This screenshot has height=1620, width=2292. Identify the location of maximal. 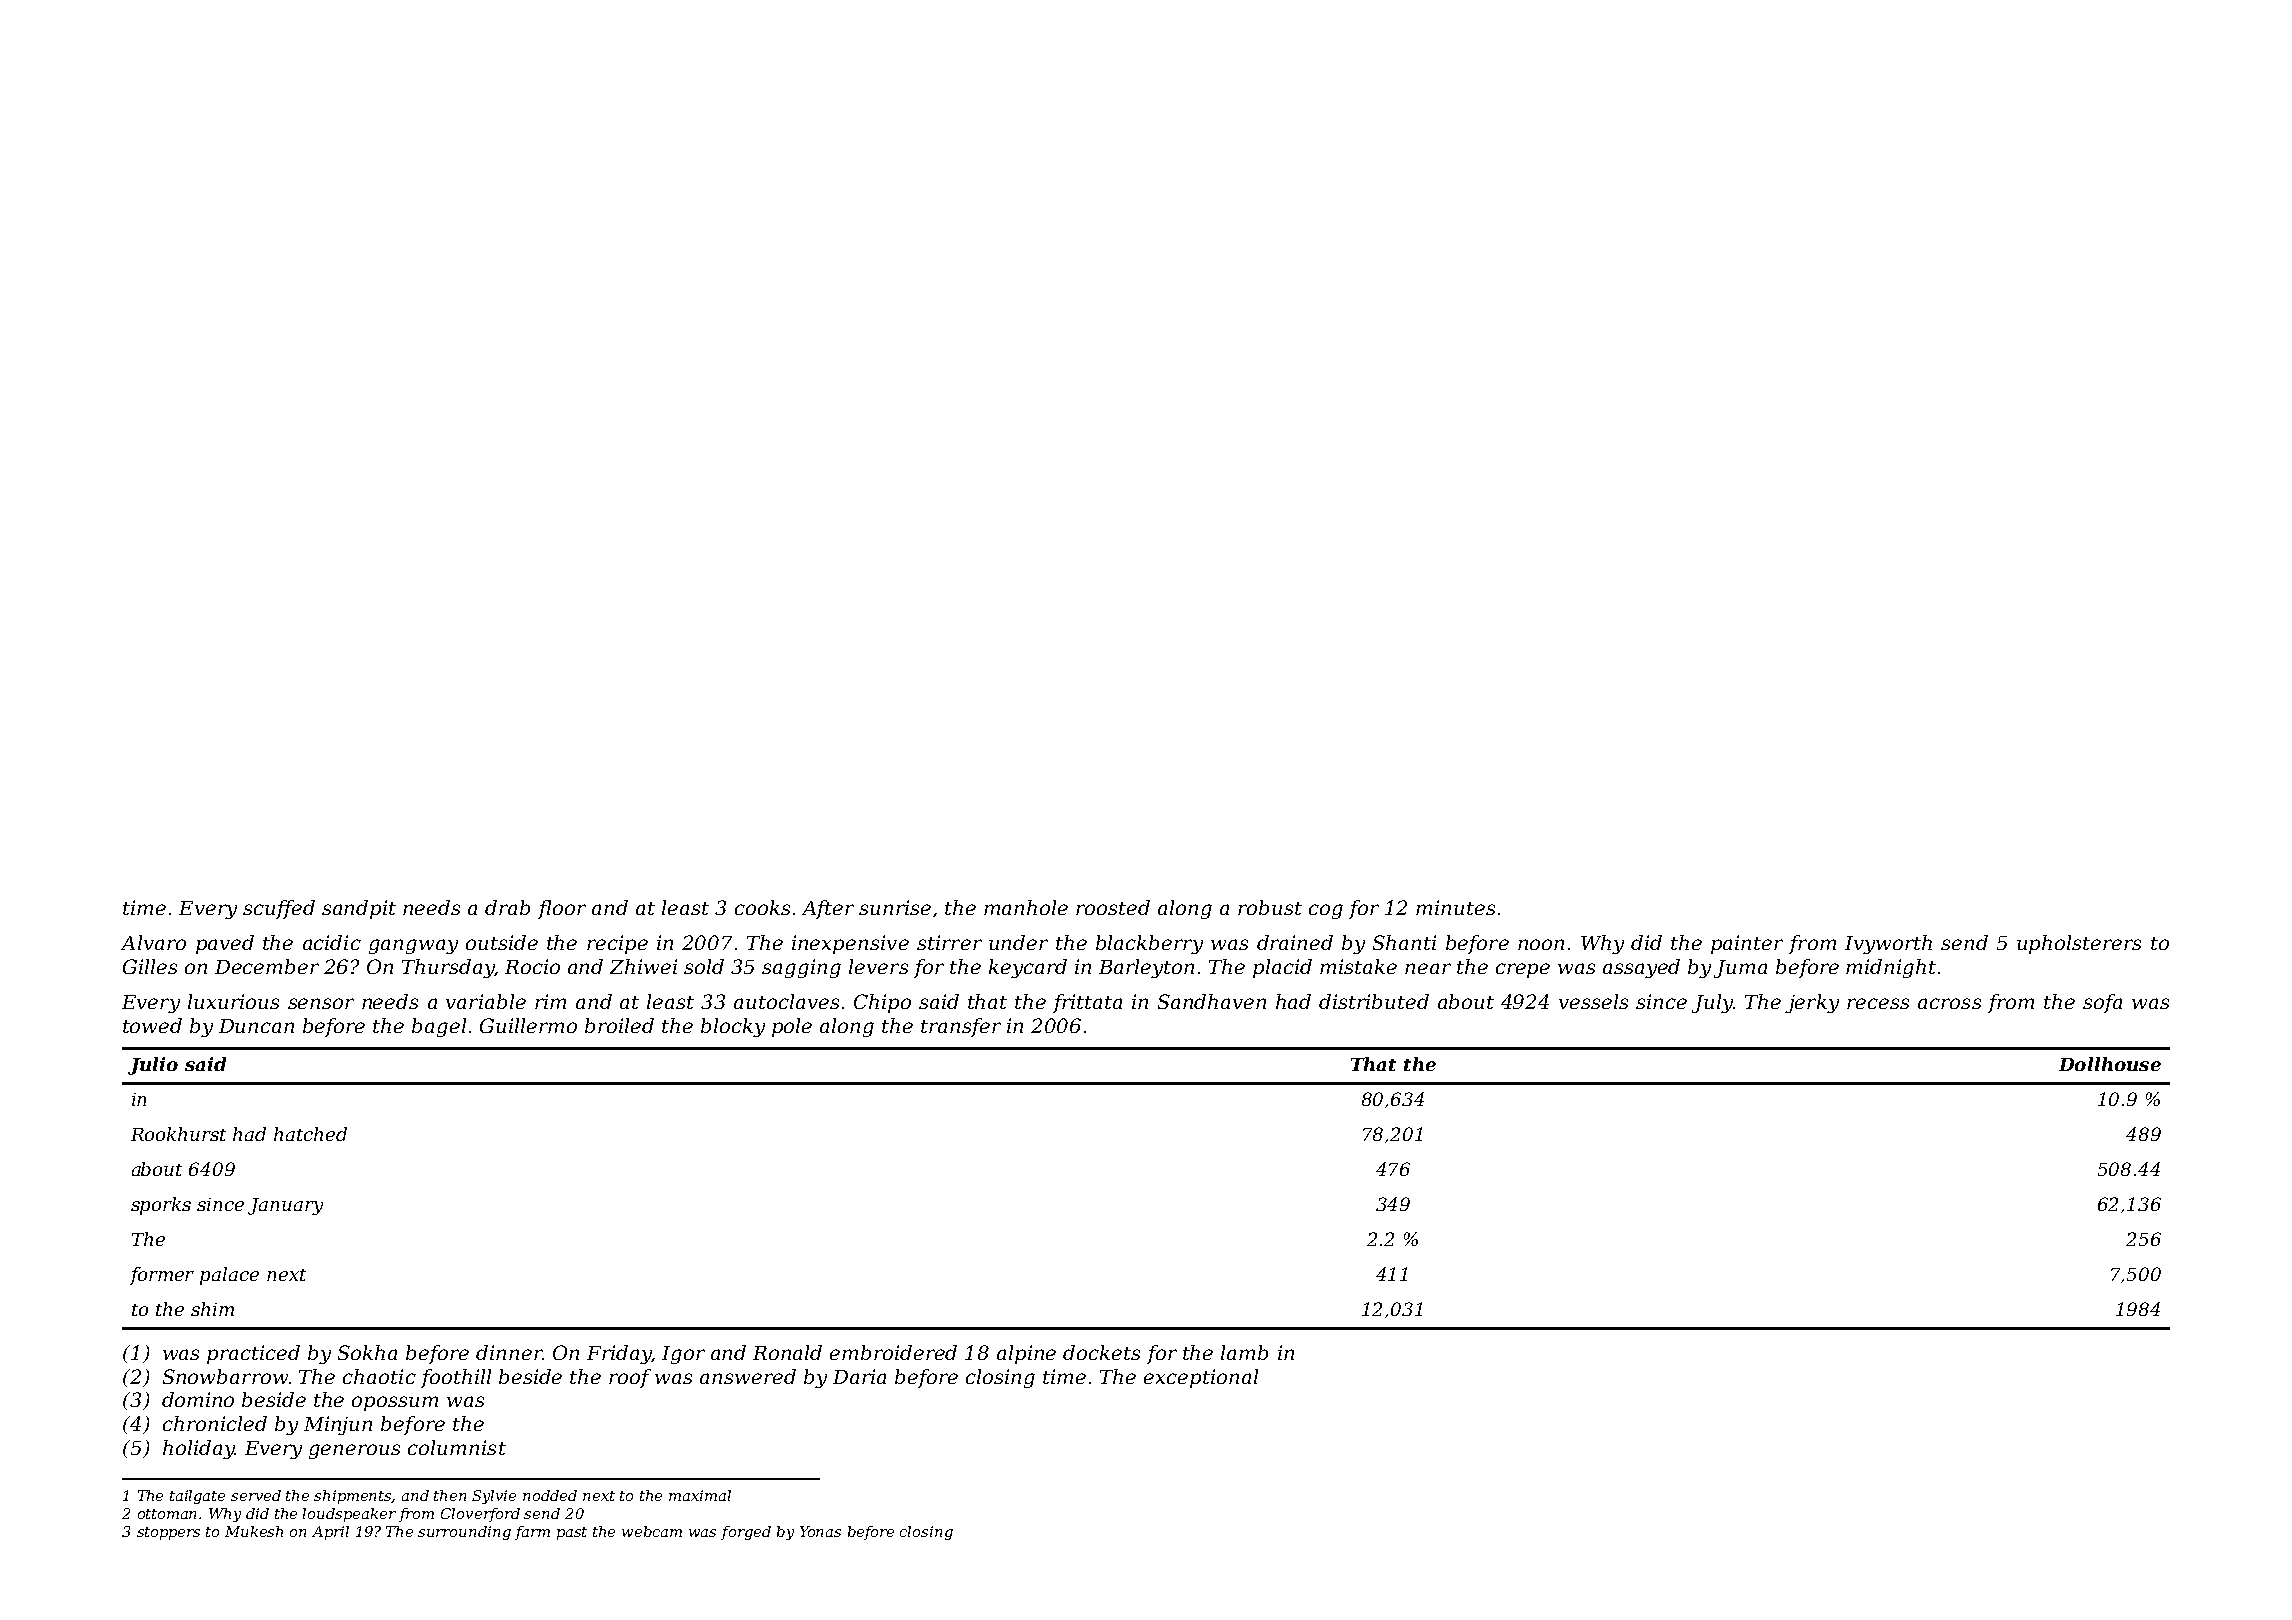
(700, 1495).
